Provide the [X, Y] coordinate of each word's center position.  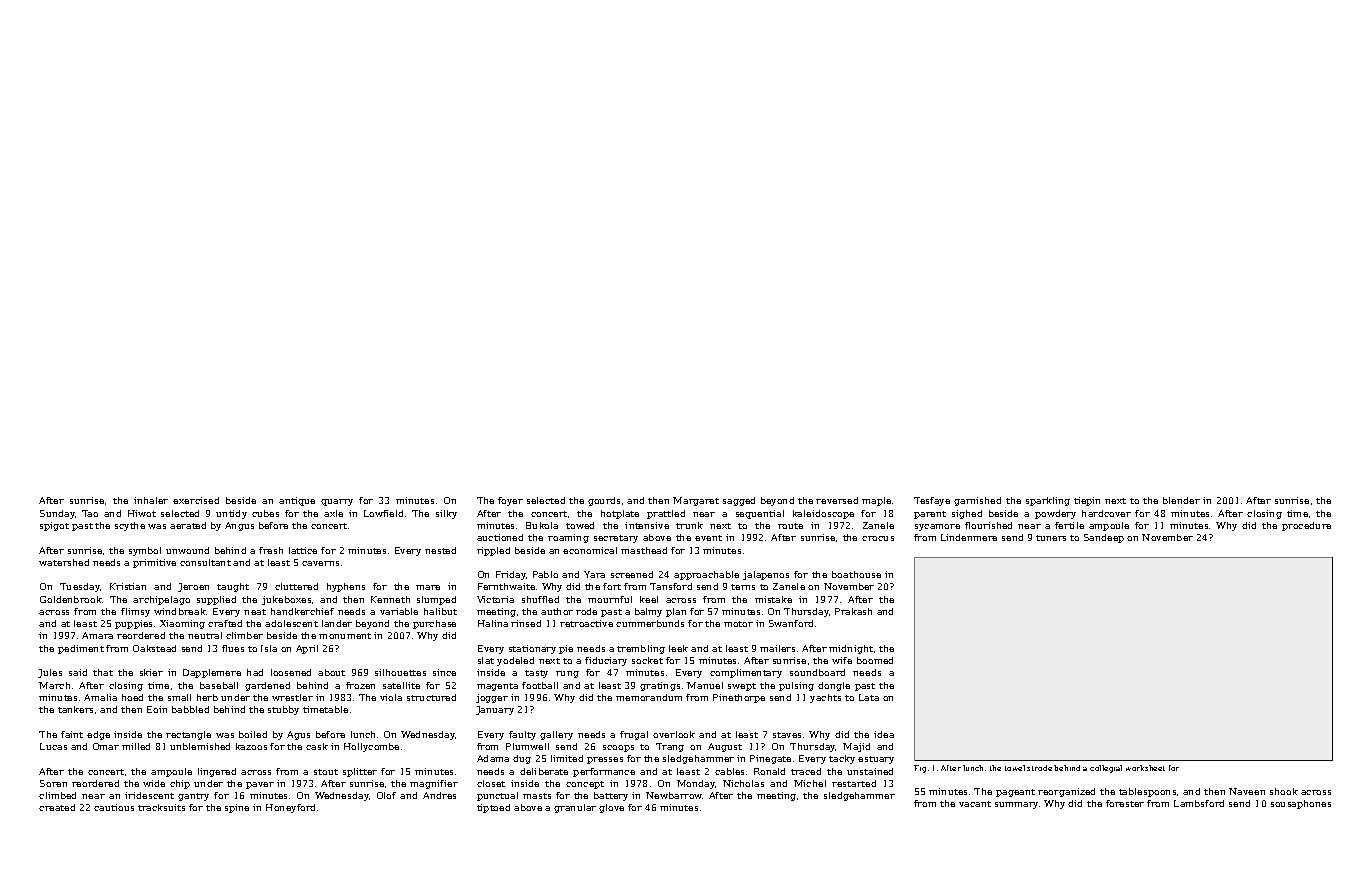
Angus [239, 526]
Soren [53, 783]
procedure [1306, 526]
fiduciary [606, 661]
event [708, 538]
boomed [875, 660]
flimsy [135, 612]
